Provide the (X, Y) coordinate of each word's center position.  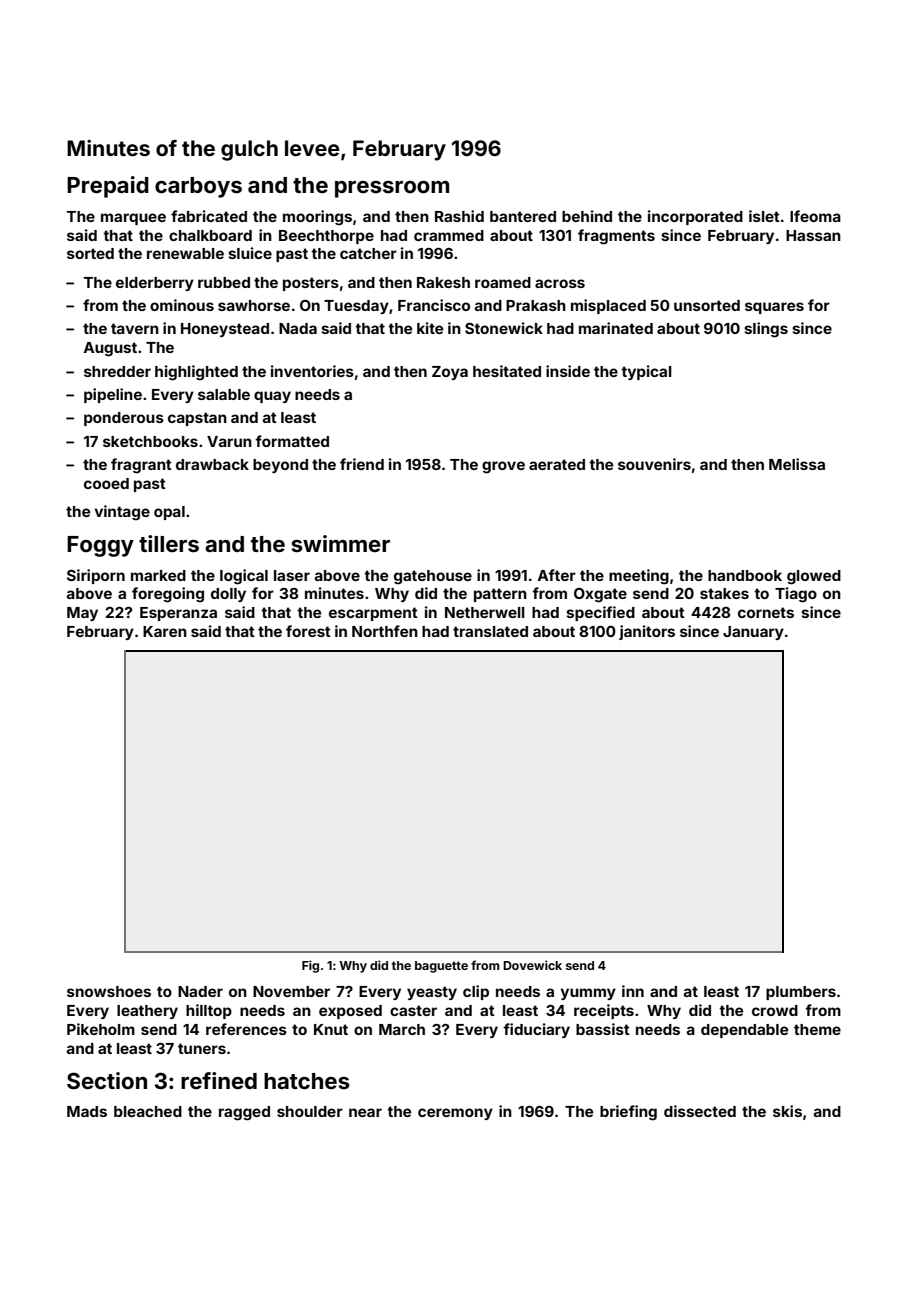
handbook (745, 575)
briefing (628, 1113)
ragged (244, 1113)
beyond (280, 466)
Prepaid (108, 187)
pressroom (392, 189)
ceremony (455, 1114)
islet (764, 216)
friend (362, 464)
